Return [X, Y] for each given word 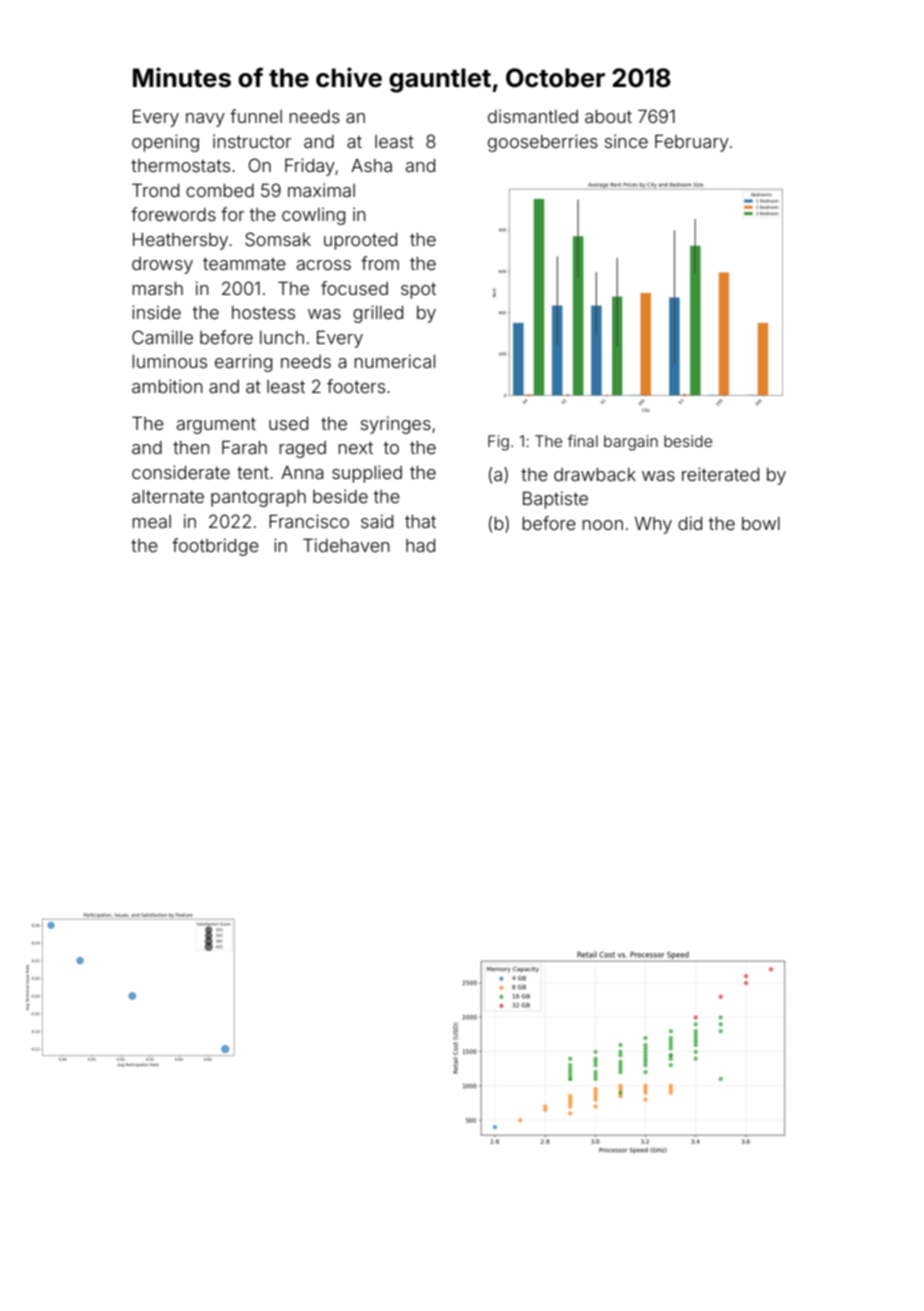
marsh [157, 288]
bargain [631, 443]
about [608, 116]
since [626, 141]
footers [356, 386]
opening [165, 143]
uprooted [360, 241]
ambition [167, 386]
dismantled [533, 116]
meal [151, 521]
